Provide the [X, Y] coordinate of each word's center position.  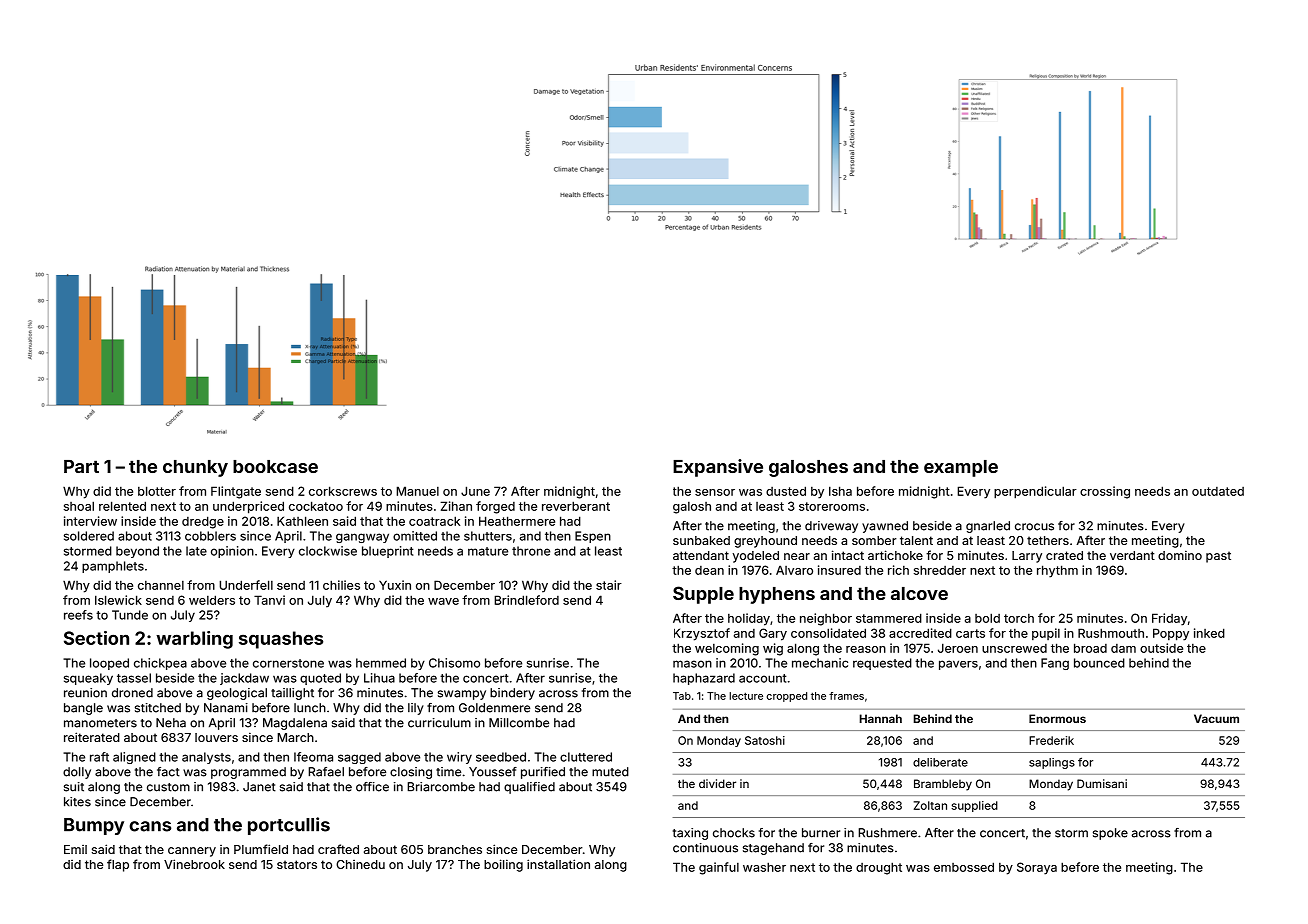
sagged [359, 758]
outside [1161, 648]
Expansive [718, 468]
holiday [749, 619]
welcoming [727, 649]
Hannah [881, 718]
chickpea [160, 664]
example [961, 468]
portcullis [289, 826]
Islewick [118, 600]
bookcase [275, 466]
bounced [1099, 663]
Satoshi [765, 740]
